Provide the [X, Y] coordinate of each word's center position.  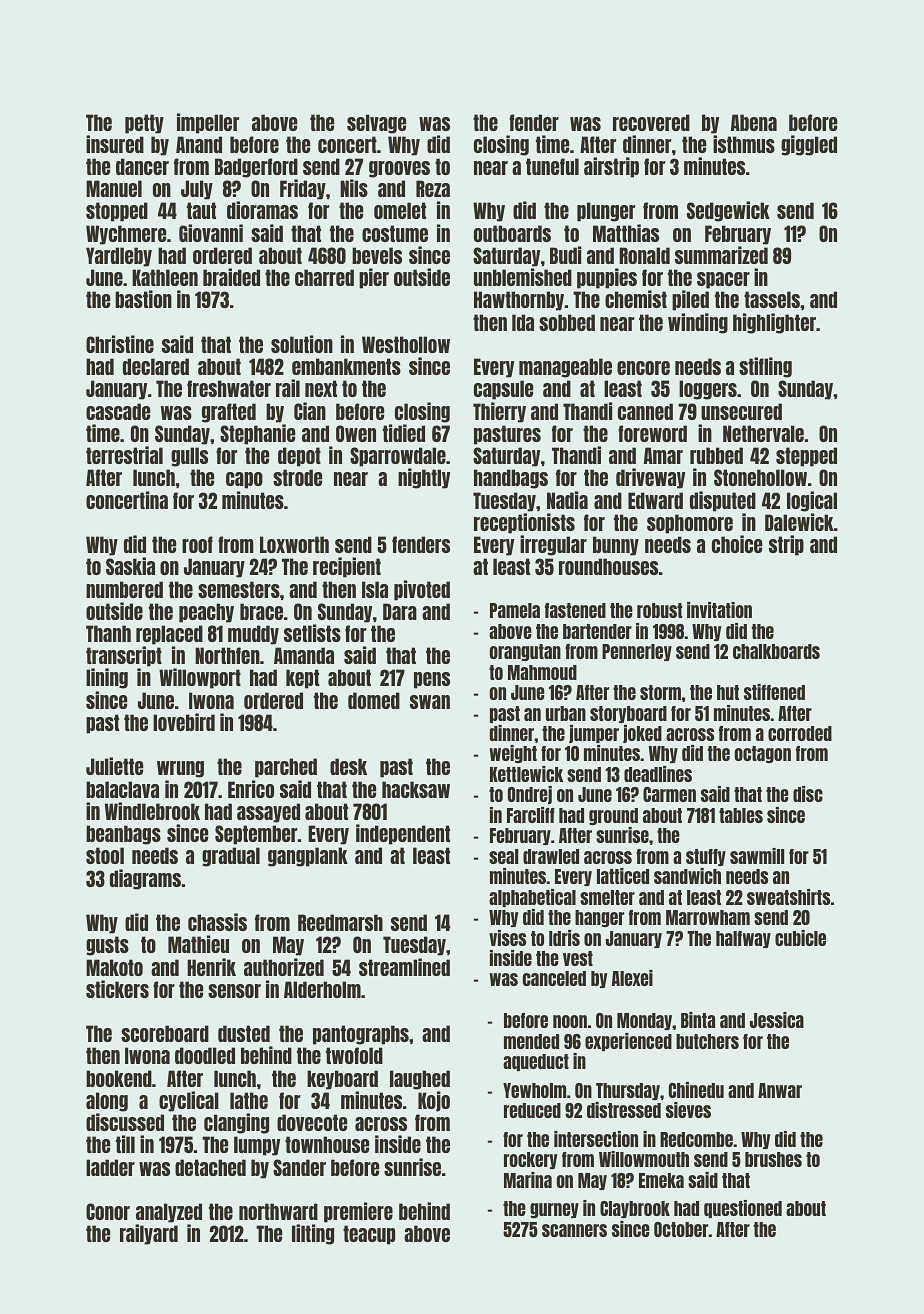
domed [374, 700]
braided [231, 277]
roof [197, 544]
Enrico [251, 789]
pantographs [361, 1035]
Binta [698, 1020]
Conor [108, 1211]
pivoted [422, 590]
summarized [721, 255]
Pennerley [637, 652]
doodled [205, 1055]
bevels [377, 255]
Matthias [626, 233]
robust [659, 610]
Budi [565, 255]
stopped [117, 212]
